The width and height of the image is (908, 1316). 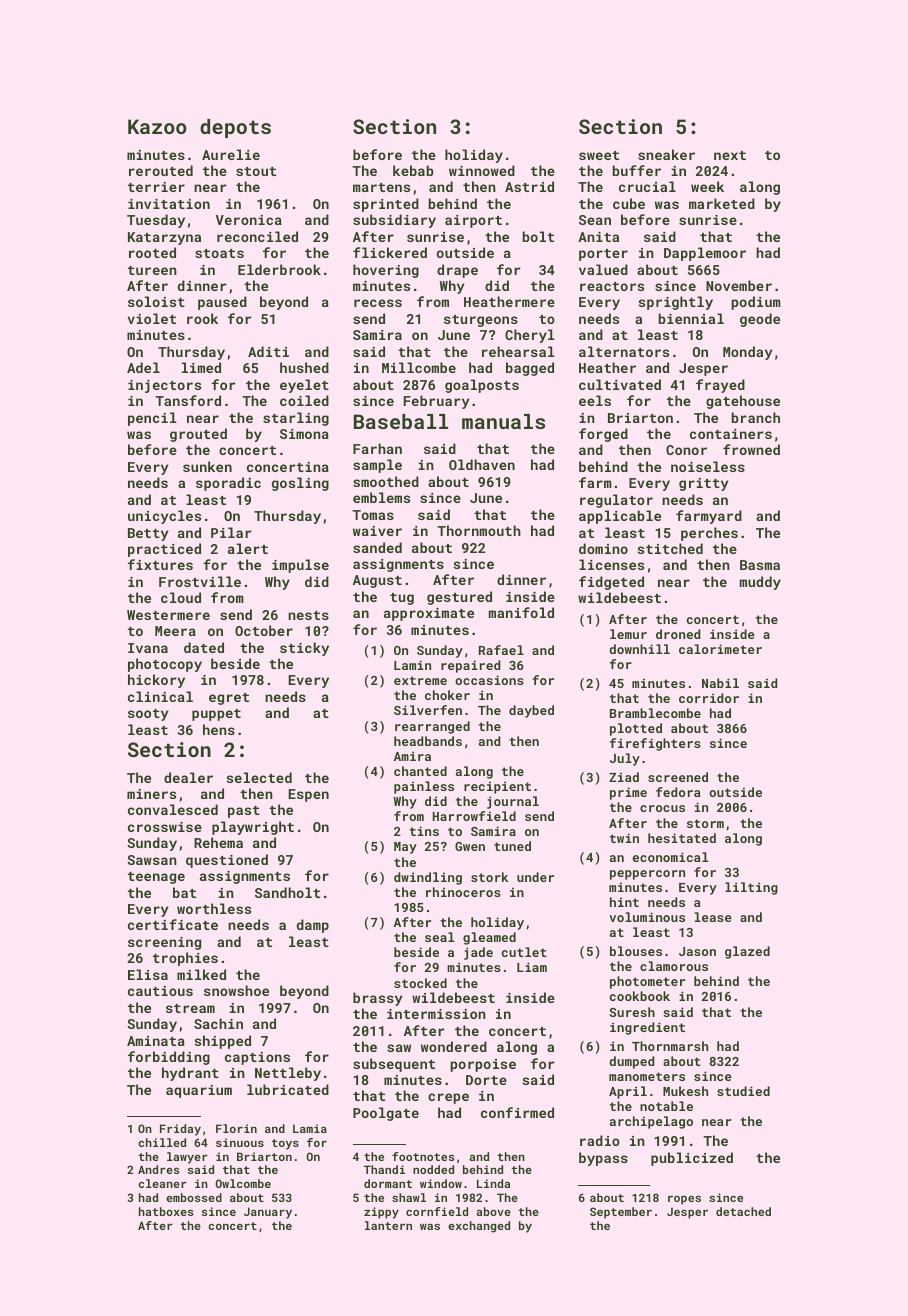 What do you see at coordinates (390, 252) in the image?
I see `flickered` at bounding box center [390, 252].
